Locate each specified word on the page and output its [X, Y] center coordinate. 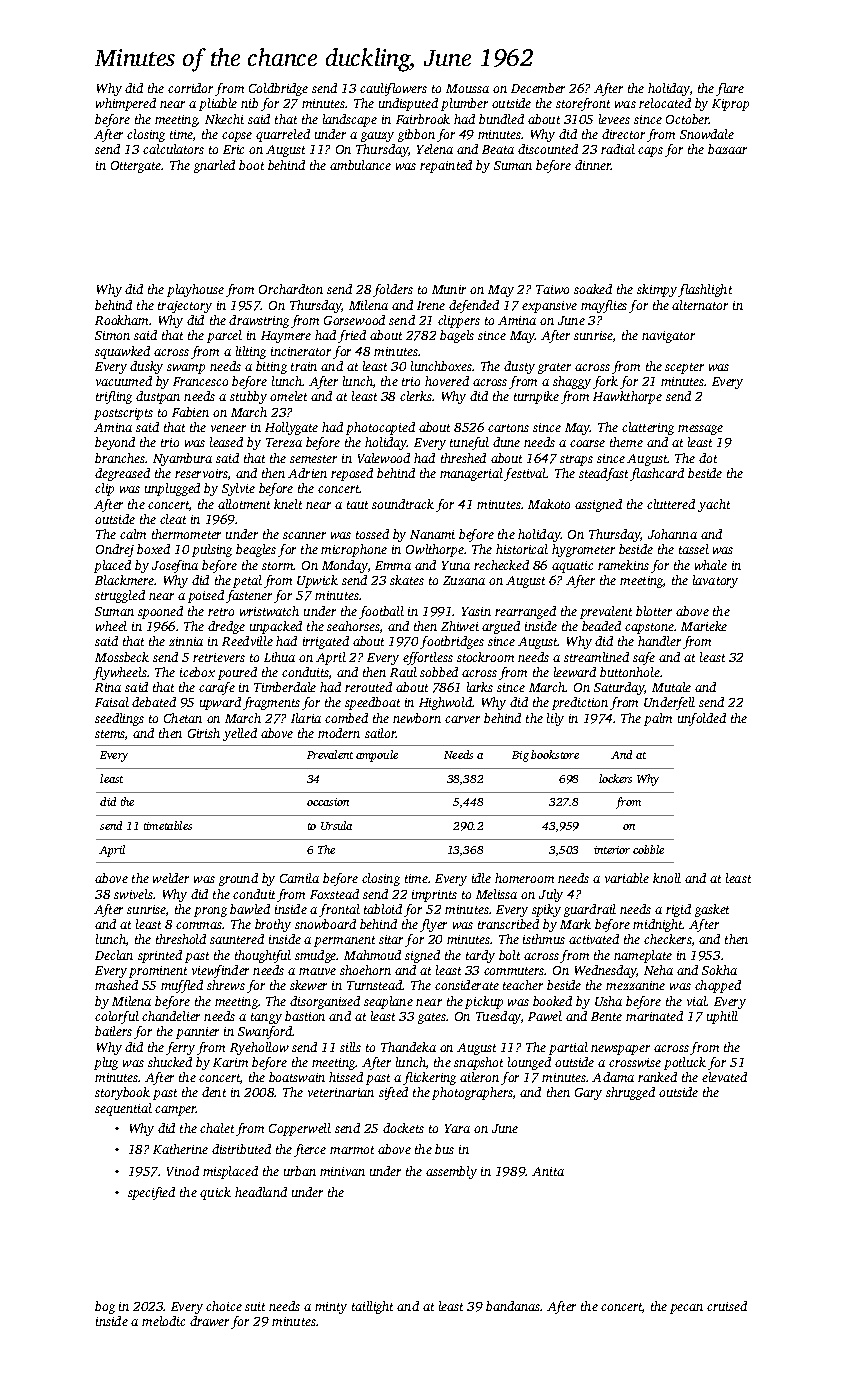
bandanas [513, 1306]
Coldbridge [278, 89]
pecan [686, 1309]
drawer [209, 1321]
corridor [190, 88]
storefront [583, 104]
